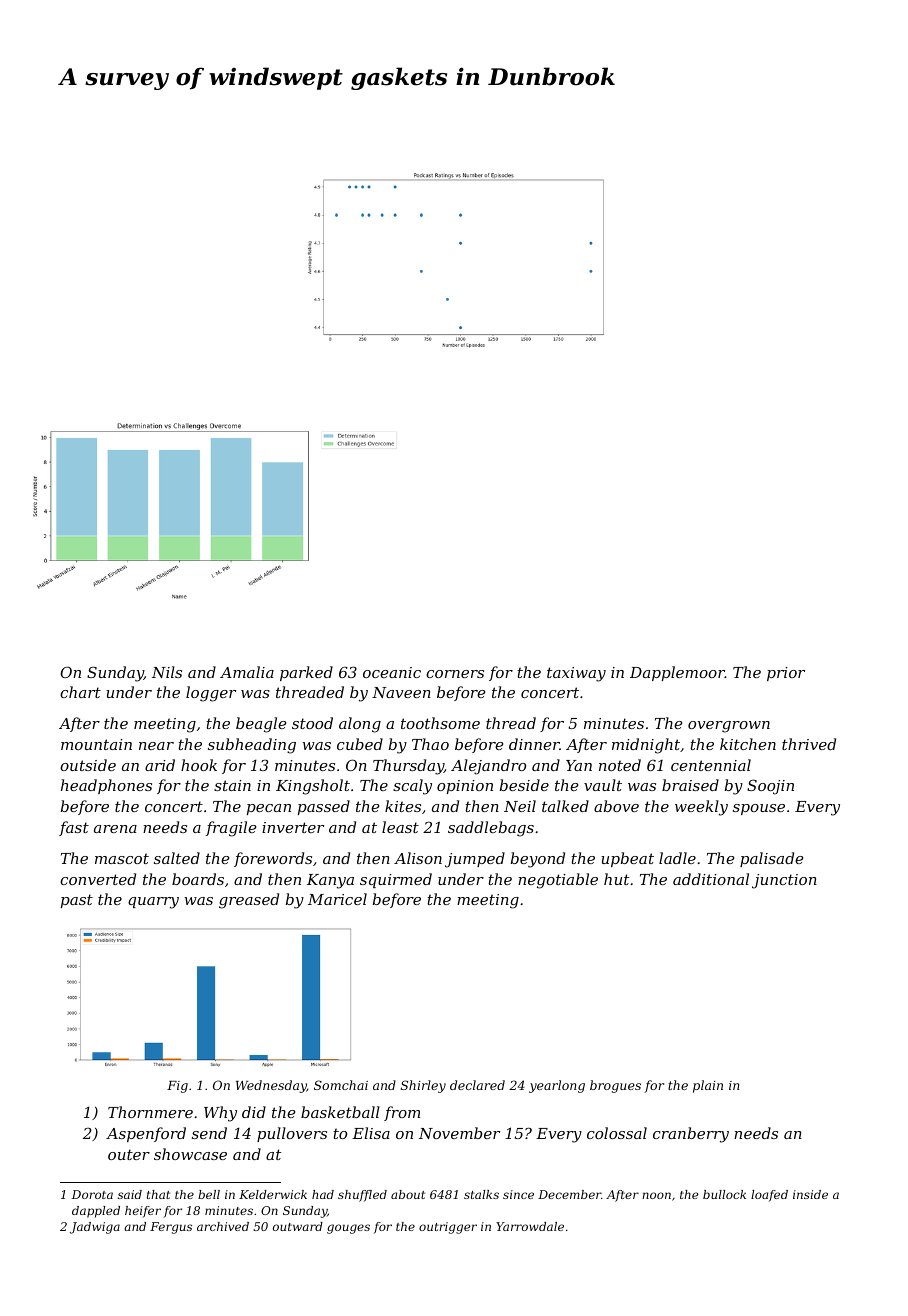 This screenshot has height=1316, width=908. I want to click on that, so click(158, 1194).
